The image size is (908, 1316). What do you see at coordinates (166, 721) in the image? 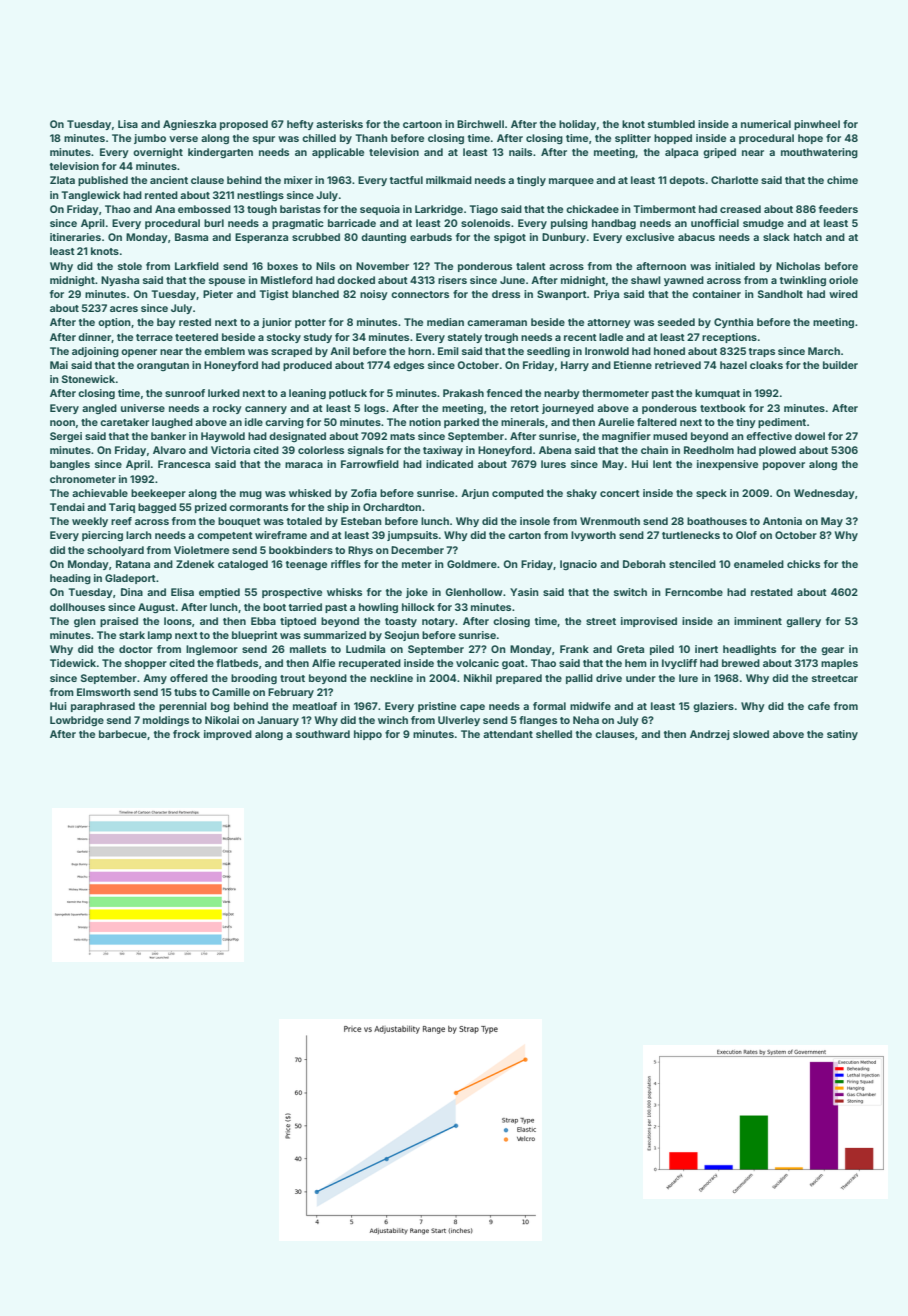
I see `moldings` at bounding box center [166, 721].
